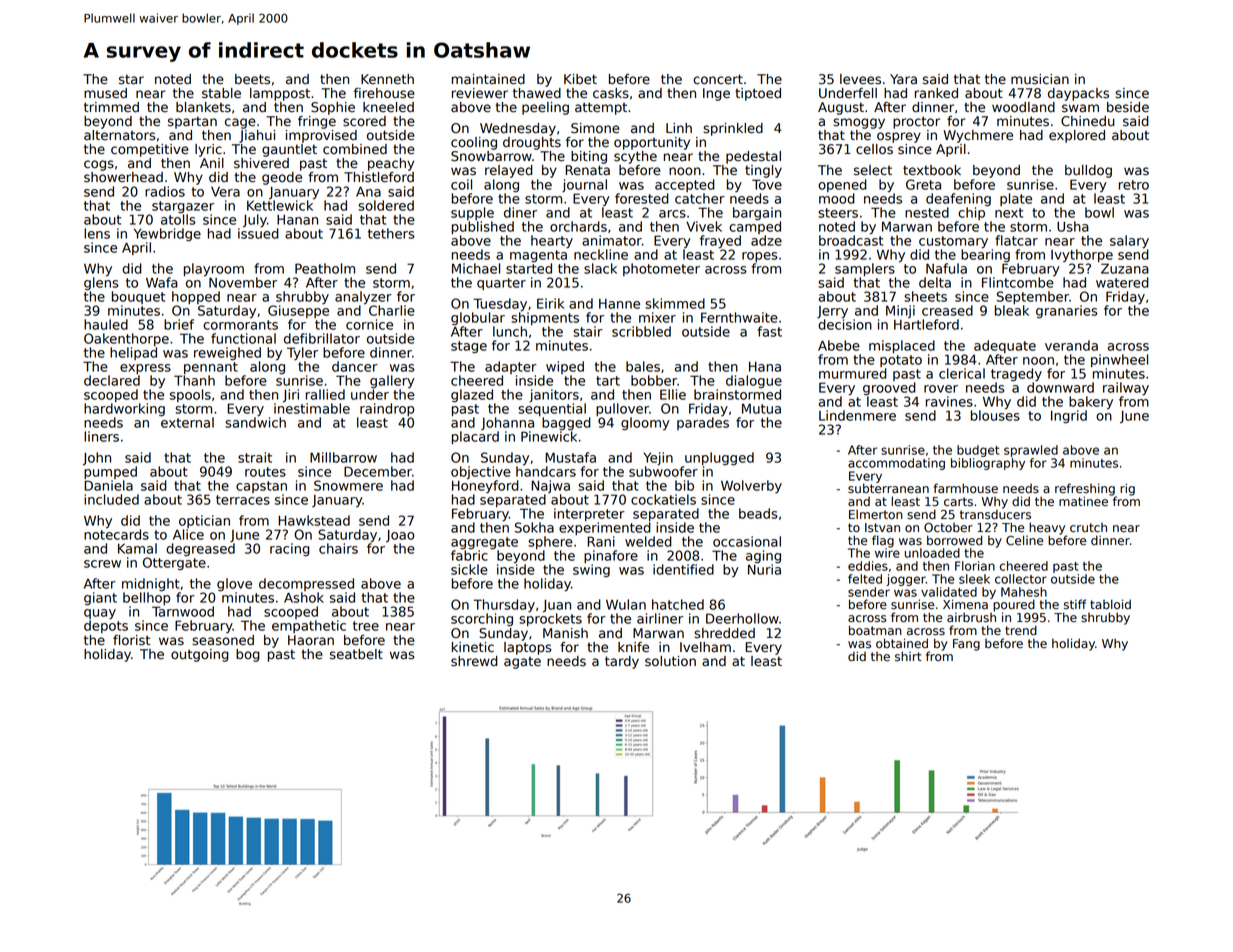  What do you see at coordinates (474, 143) in the page?
I see `cooling` at bounding box center [474, 143].
